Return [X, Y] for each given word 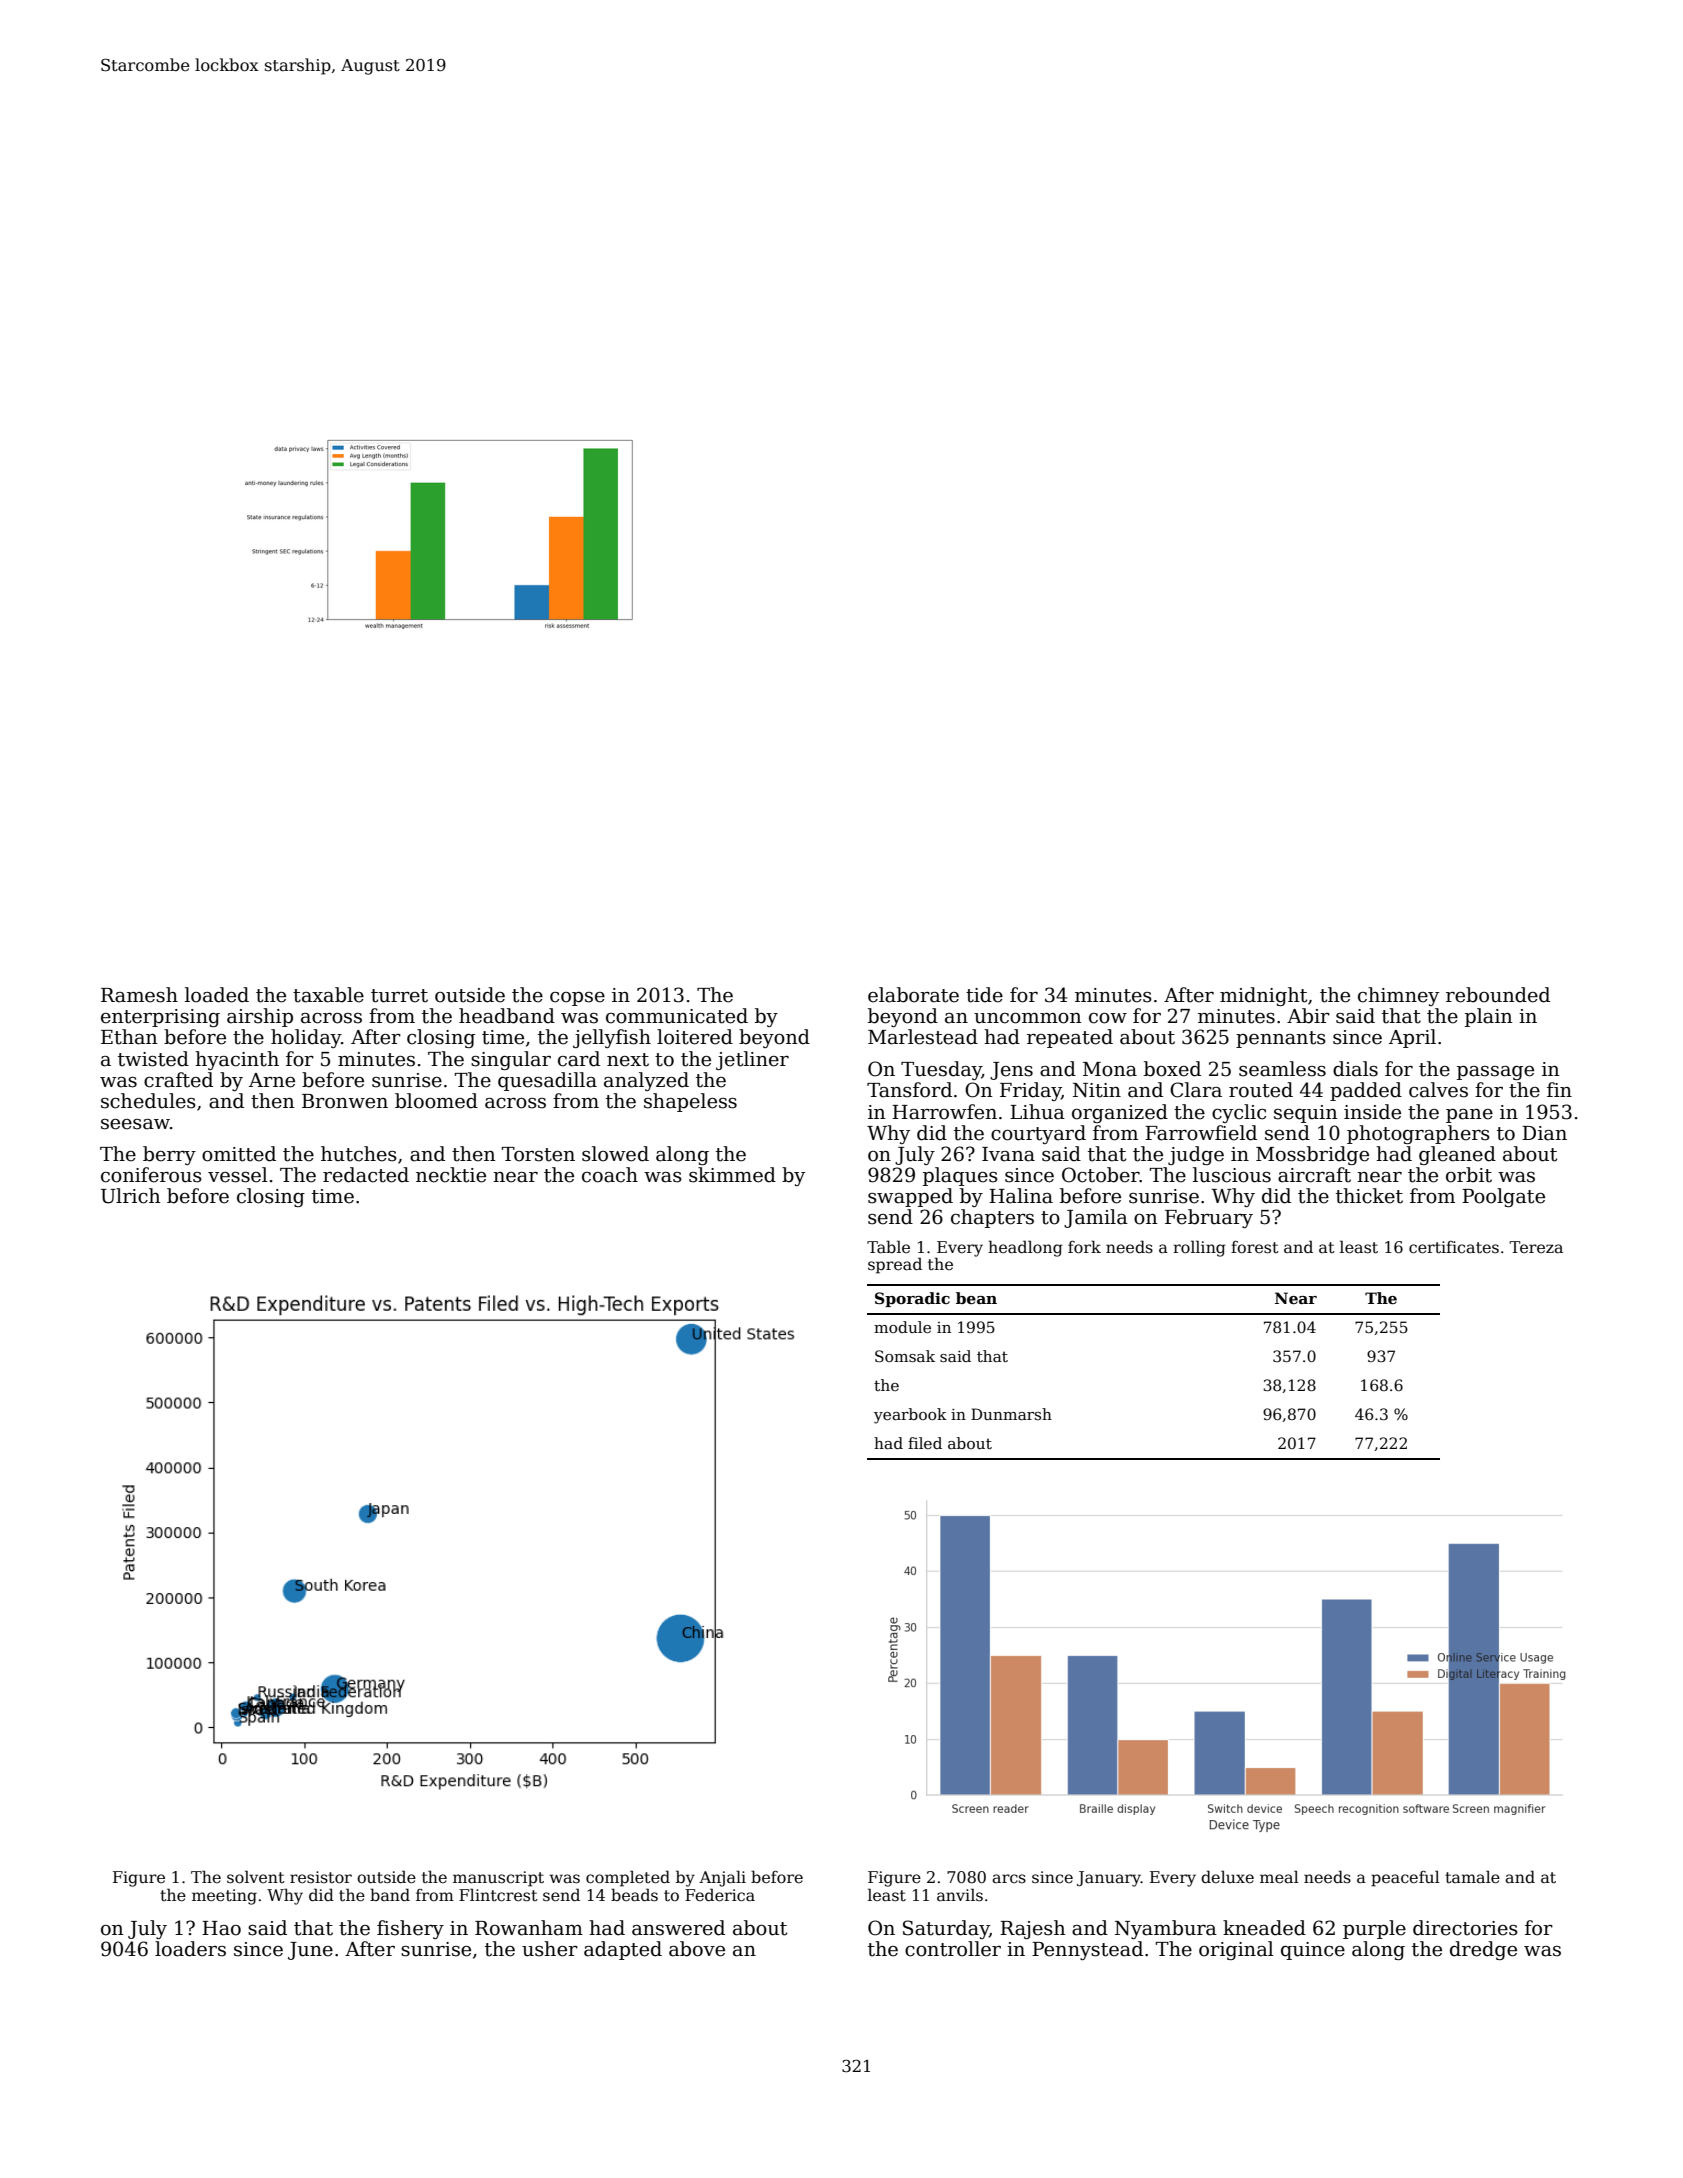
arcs [1009, 1878]
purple [1374, 1929]
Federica [720, 1895]
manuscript [498, 1879]
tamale [1472, 1877]
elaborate [913, 995]
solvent [256, 1877]
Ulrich [131, 1196]
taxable [328, 995]
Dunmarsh [1011, 1414]
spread [895, 1265]
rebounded [1498, 995]
